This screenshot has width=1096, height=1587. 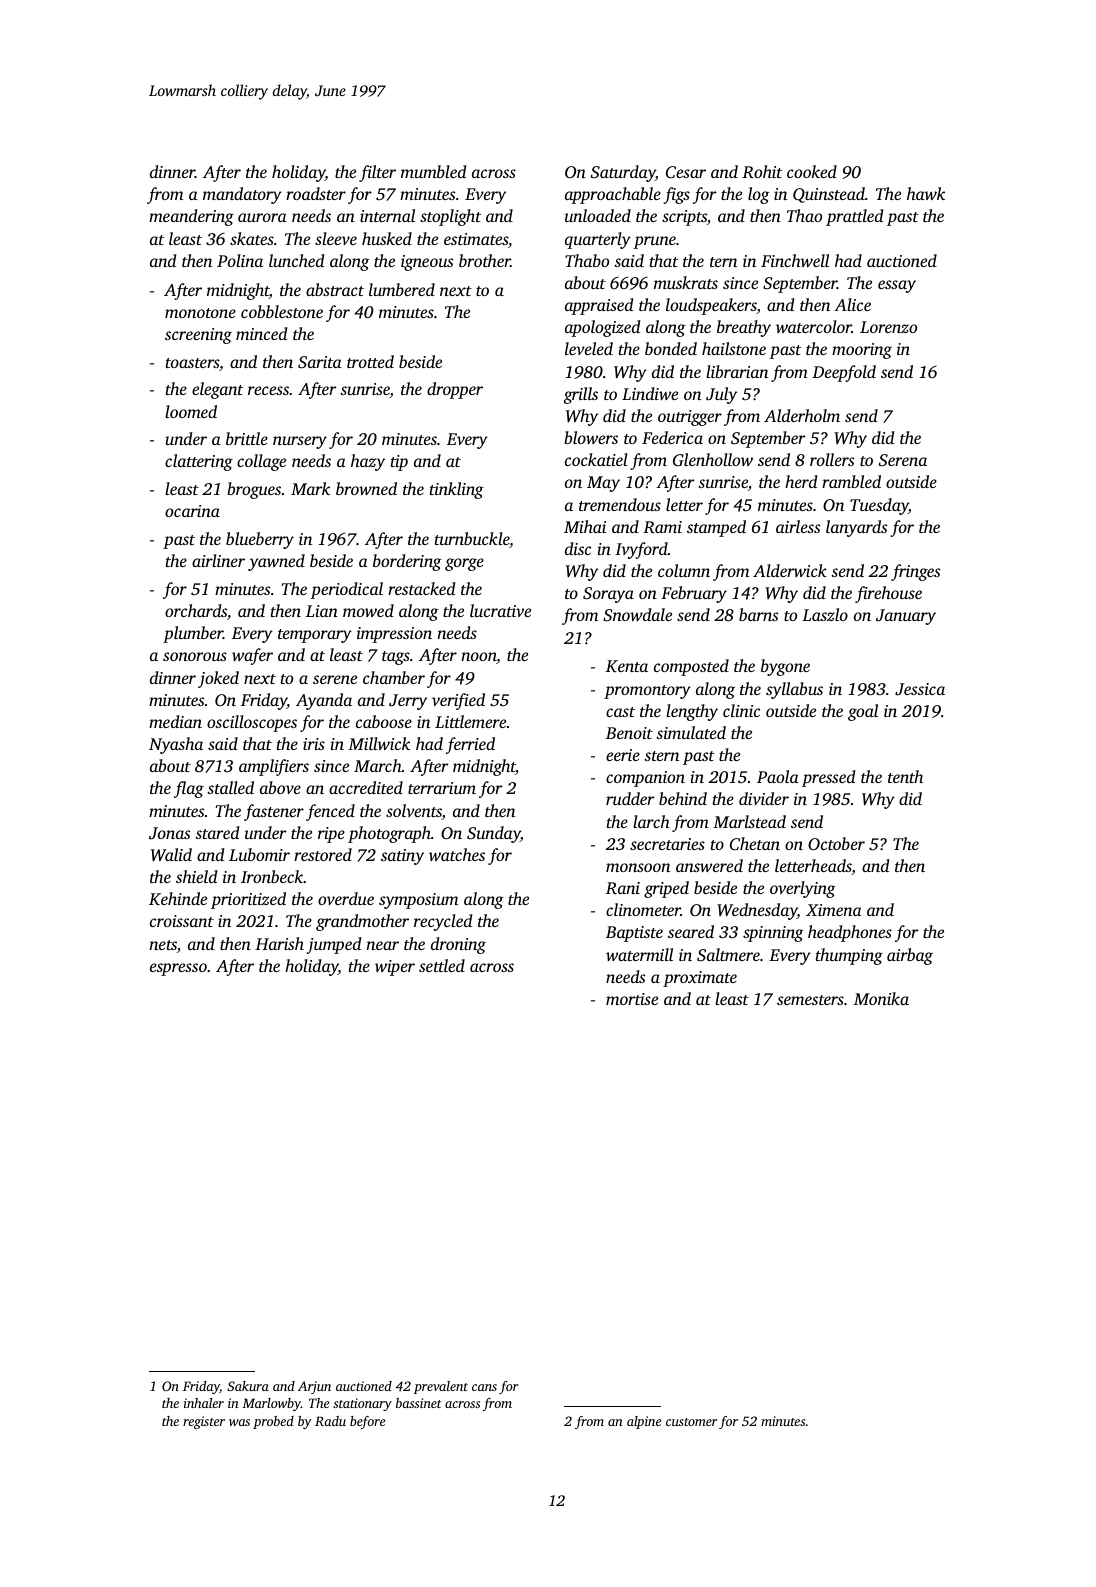 What do you see at coordinates (395, 968) in the screenshot?
I see `wiper` at bounding box center [395, 968].
